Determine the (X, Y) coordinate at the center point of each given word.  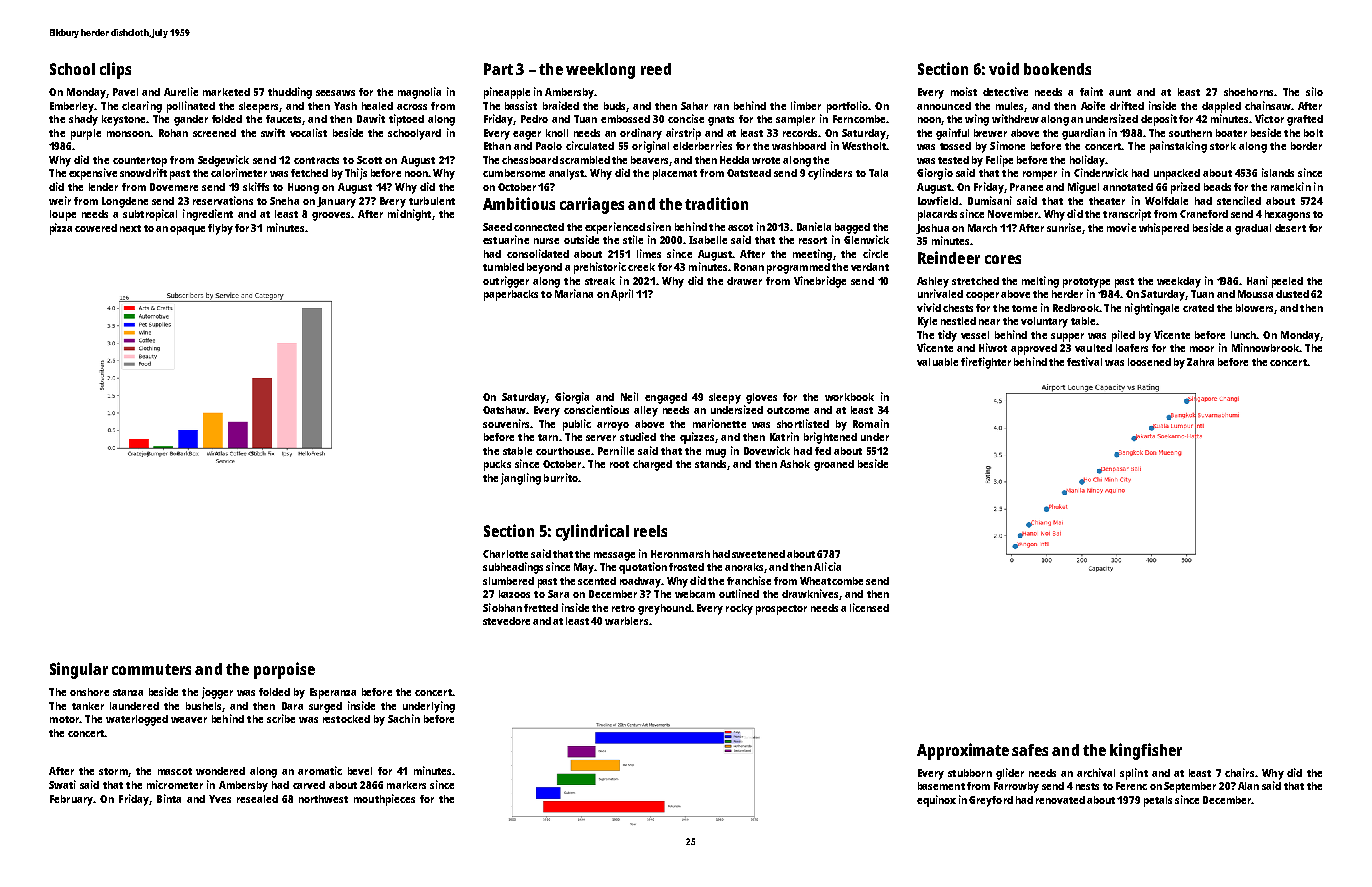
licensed (869, 607)
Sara (558, 594)
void (1004, 68)
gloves (761, 398)
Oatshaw (504, 410)
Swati (62, 784)
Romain (871, 423)
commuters (151, 669)
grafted (1305, 120)
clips (115, 70)
